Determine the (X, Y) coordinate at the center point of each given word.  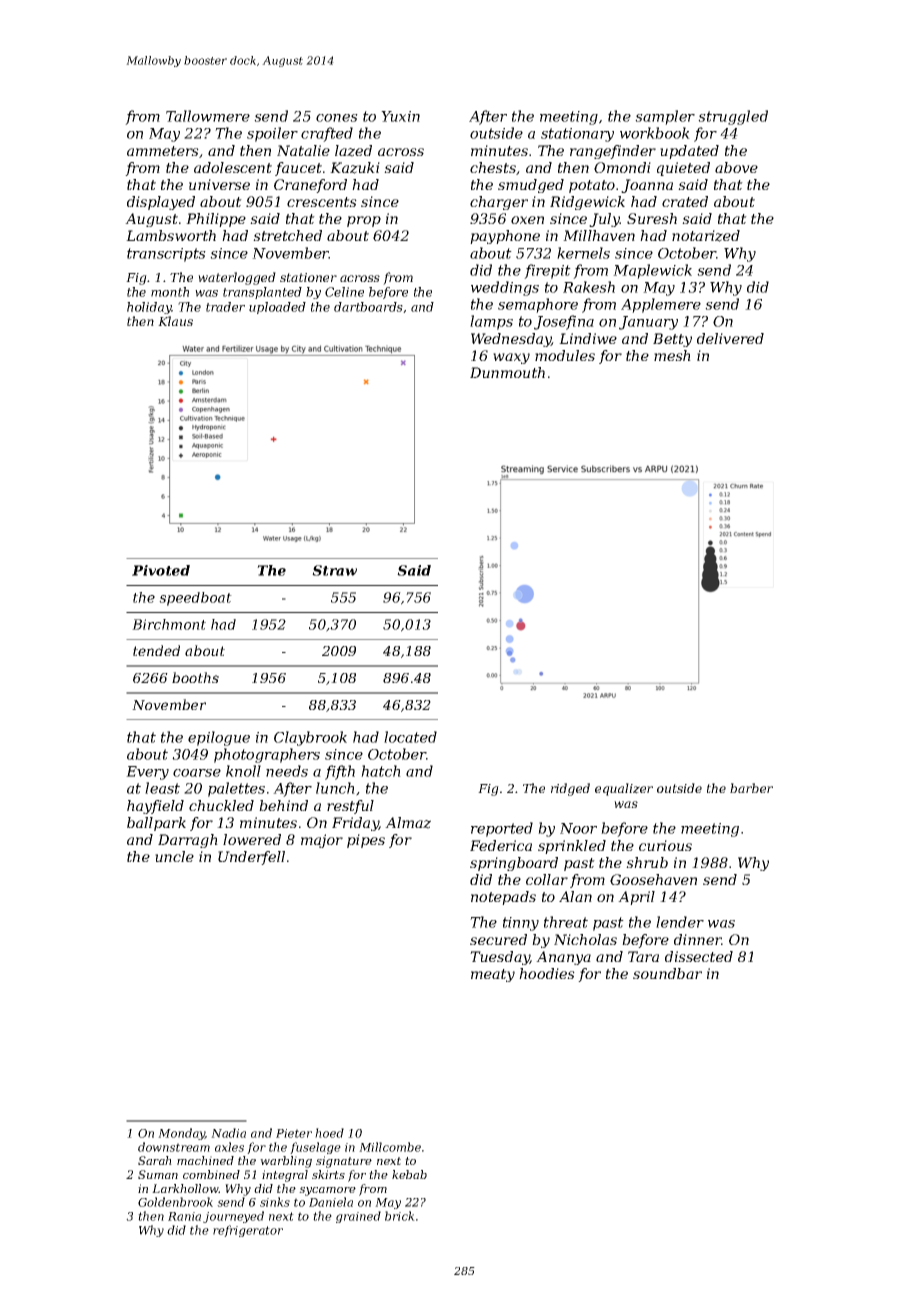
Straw (334, 570)
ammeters (163, 151)
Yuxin (400, 116)
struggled (733, 117)
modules (565, 355)
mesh (672, 355)
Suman (158, 1174)
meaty (493, 975)
